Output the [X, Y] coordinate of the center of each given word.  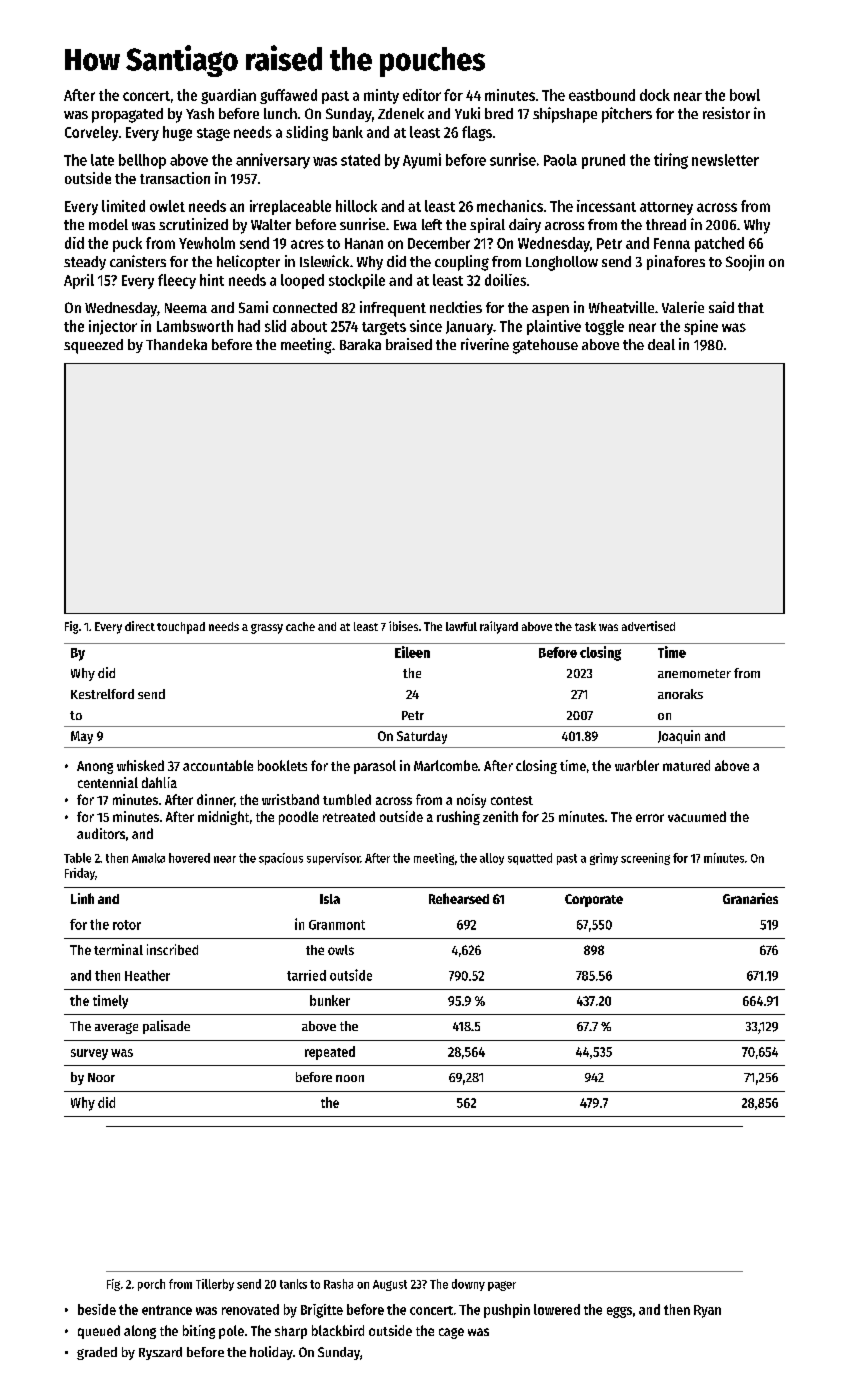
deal [661, 344]
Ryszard [160, 1353]
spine [701, 327]
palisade [166, 1027]
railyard [499, 627]
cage [451, 1333]
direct [140, 626]
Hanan [364, 243]
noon [350, 1078]
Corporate [594, 900]
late [102, 160]
